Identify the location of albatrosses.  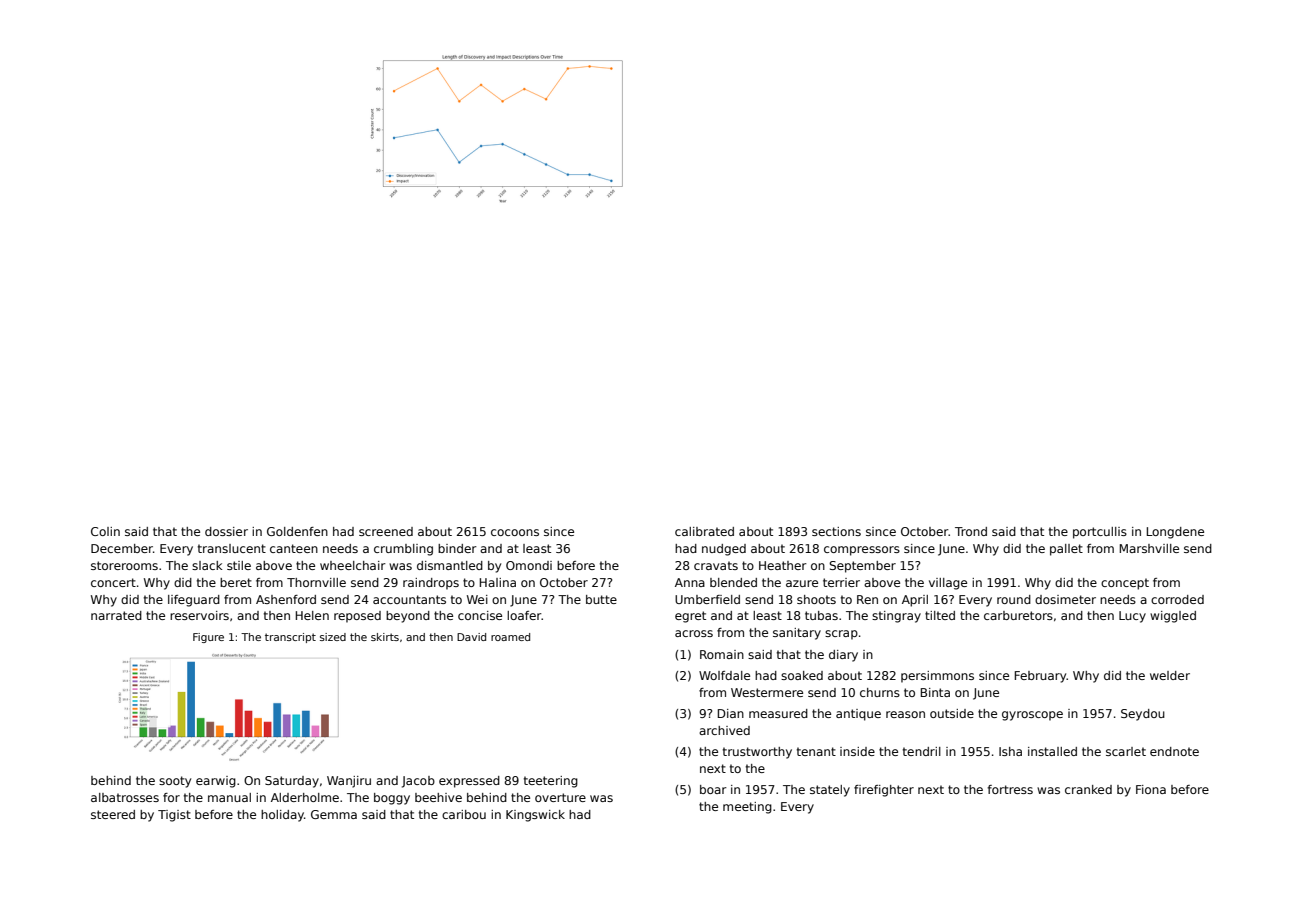
(125, 797).
